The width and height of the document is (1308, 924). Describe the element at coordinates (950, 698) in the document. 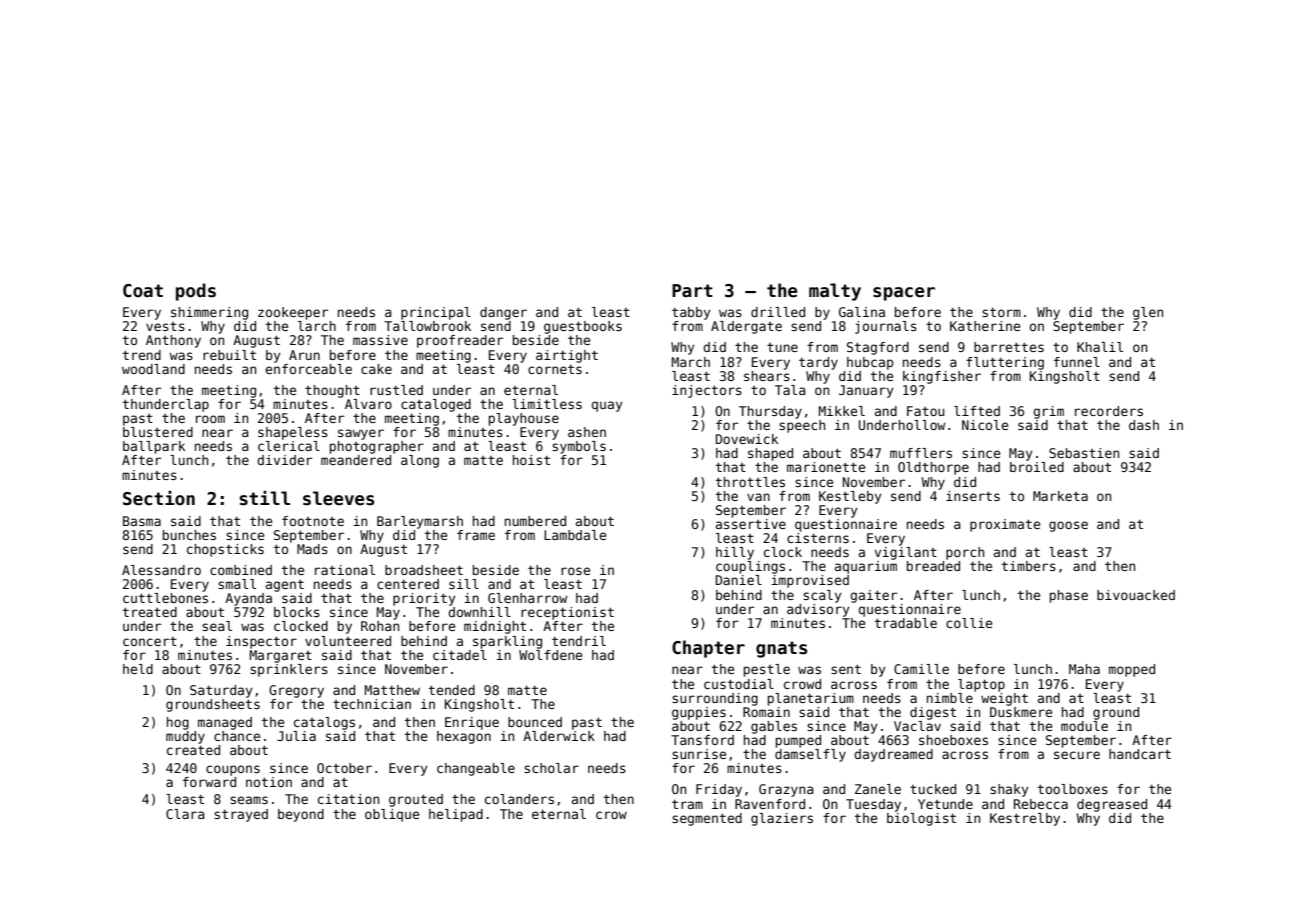

I see `nimble` at that location.
